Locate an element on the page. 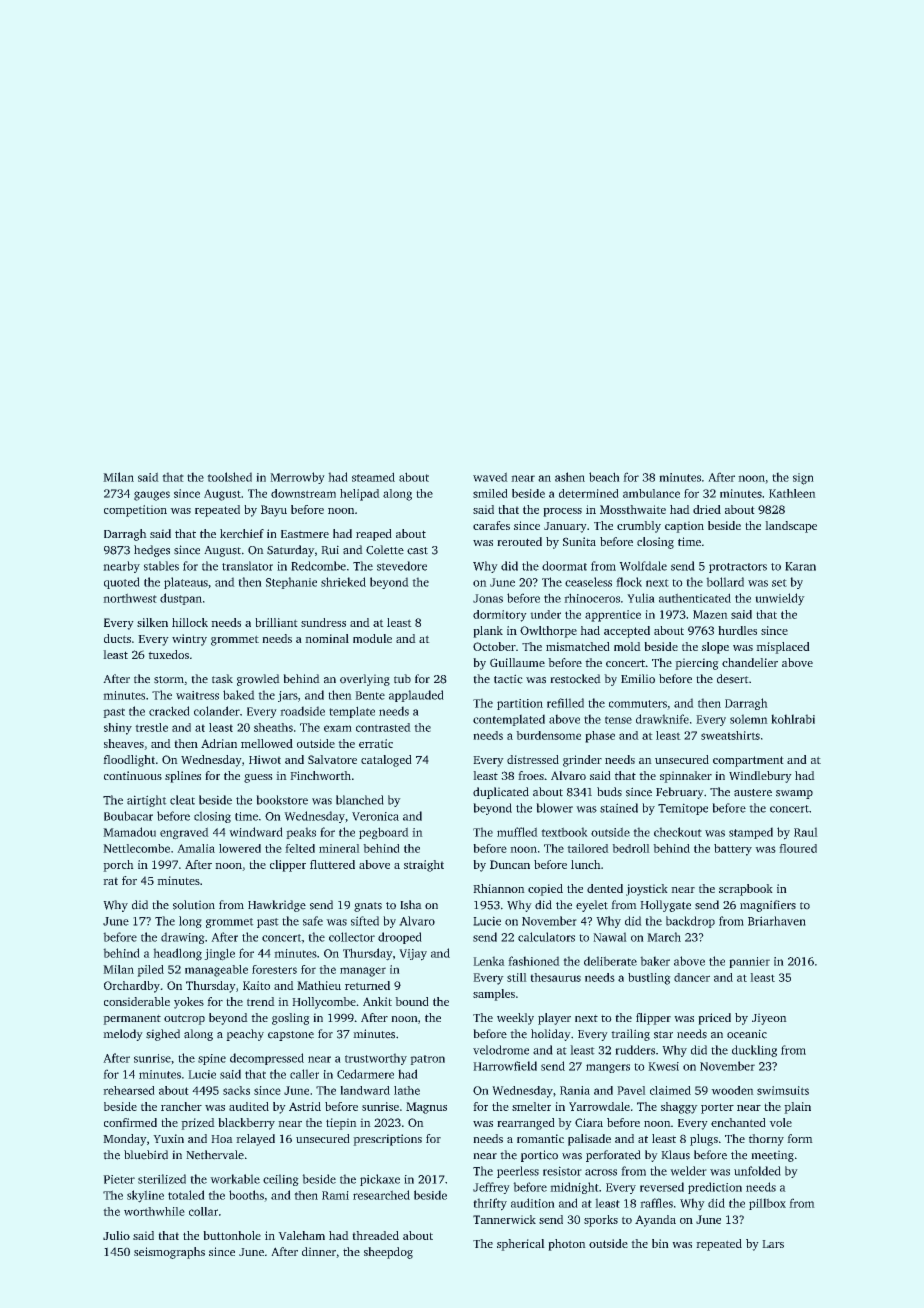 This document has width=924, height=1308. Amalia is located at coordinates (196, 848).
